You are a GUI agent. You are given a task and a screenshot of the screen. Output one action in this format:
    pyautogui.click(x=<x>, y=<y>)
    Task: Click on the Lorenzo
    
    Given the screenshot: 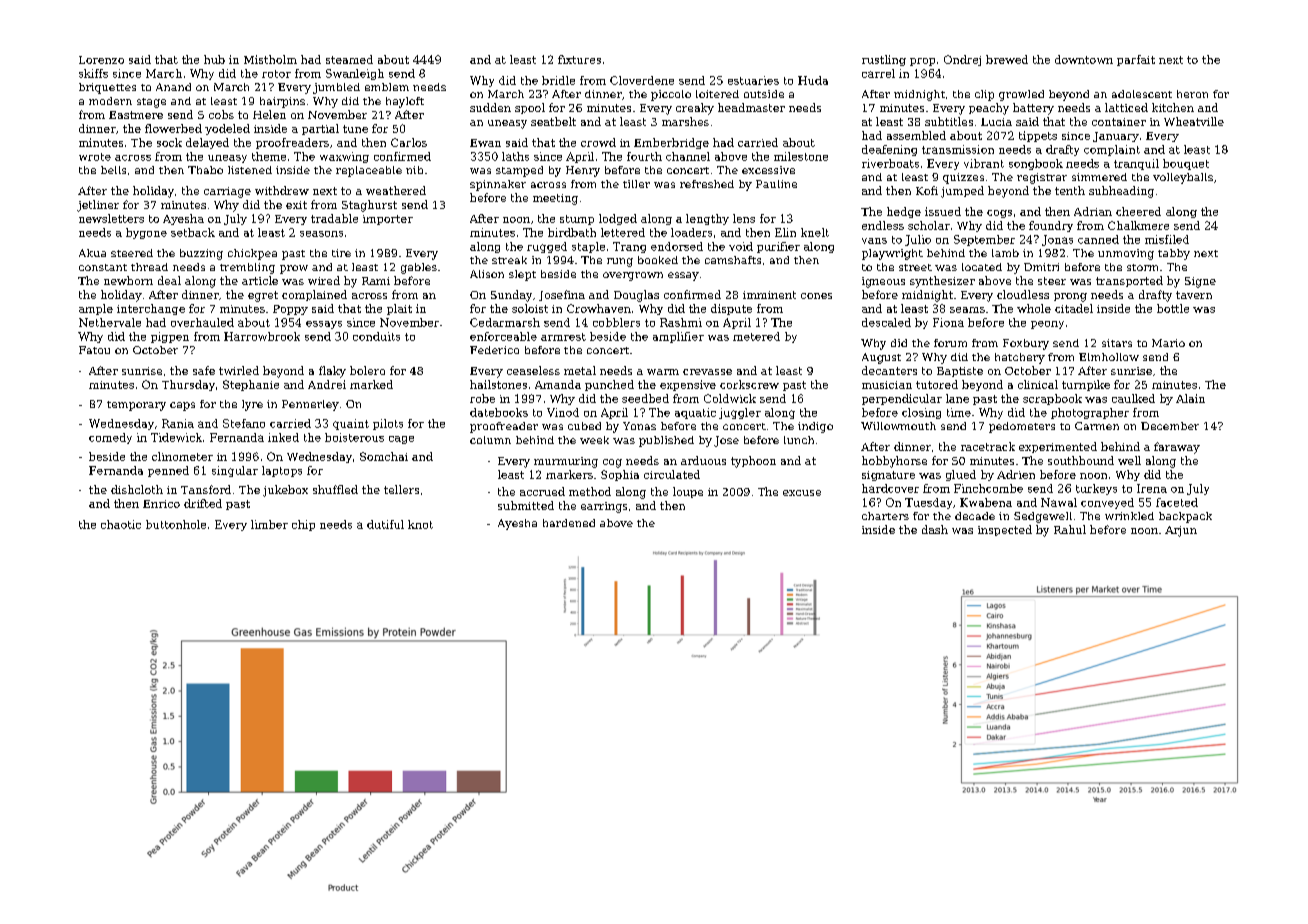 What is the action you would take?
    pyautogui.click(x=101, y=60)
